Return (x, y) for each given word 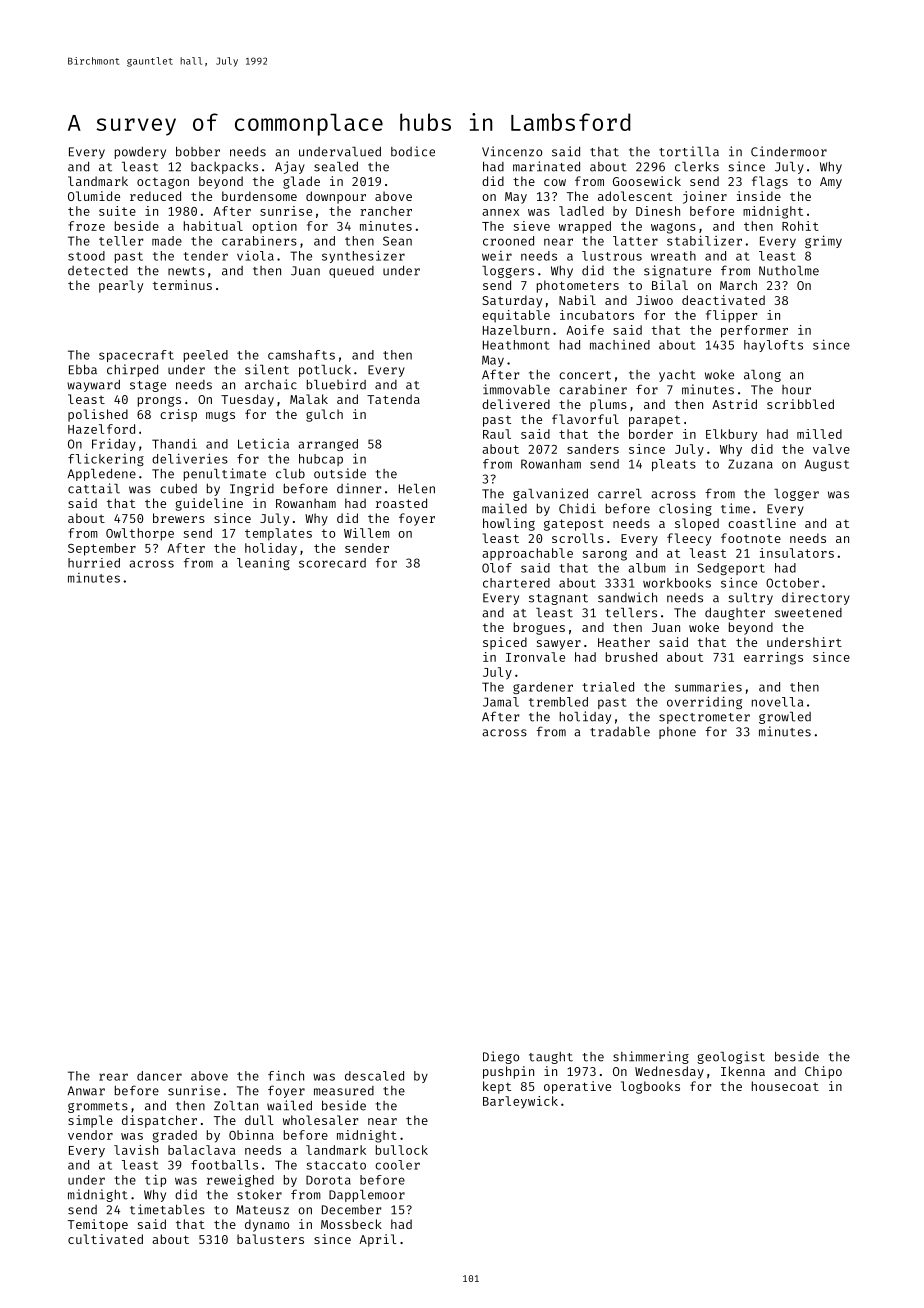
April (378, 1240)
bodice (413, 151)
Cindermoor (789, 151)
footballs (224, 1165)
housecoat (785, 1086)
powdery (140, 153)
